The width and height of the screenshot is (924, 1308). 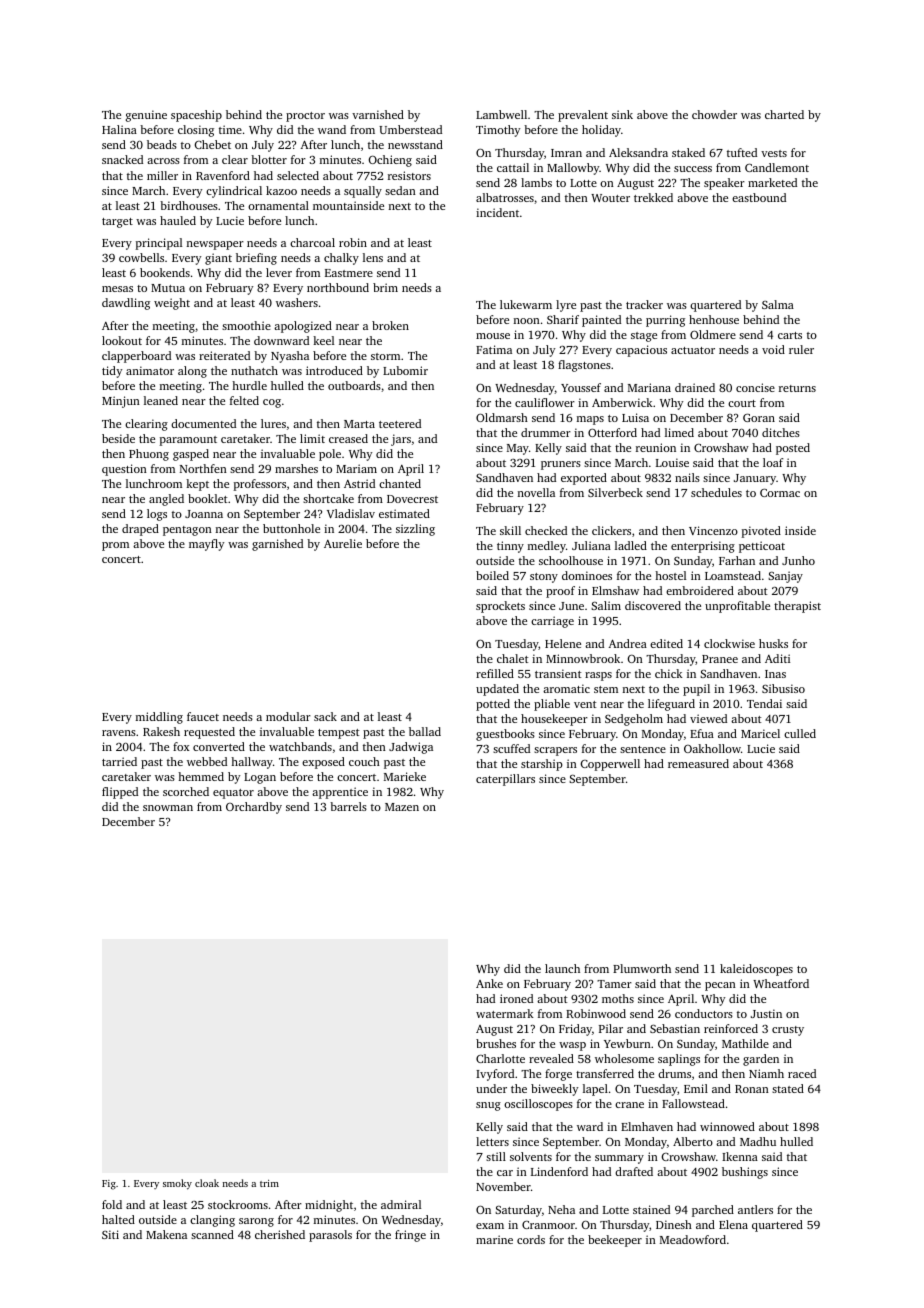 What do you see at coordinates (784, 114) in the screenshot?
I see `charted` at bounding box center [784, 114].
